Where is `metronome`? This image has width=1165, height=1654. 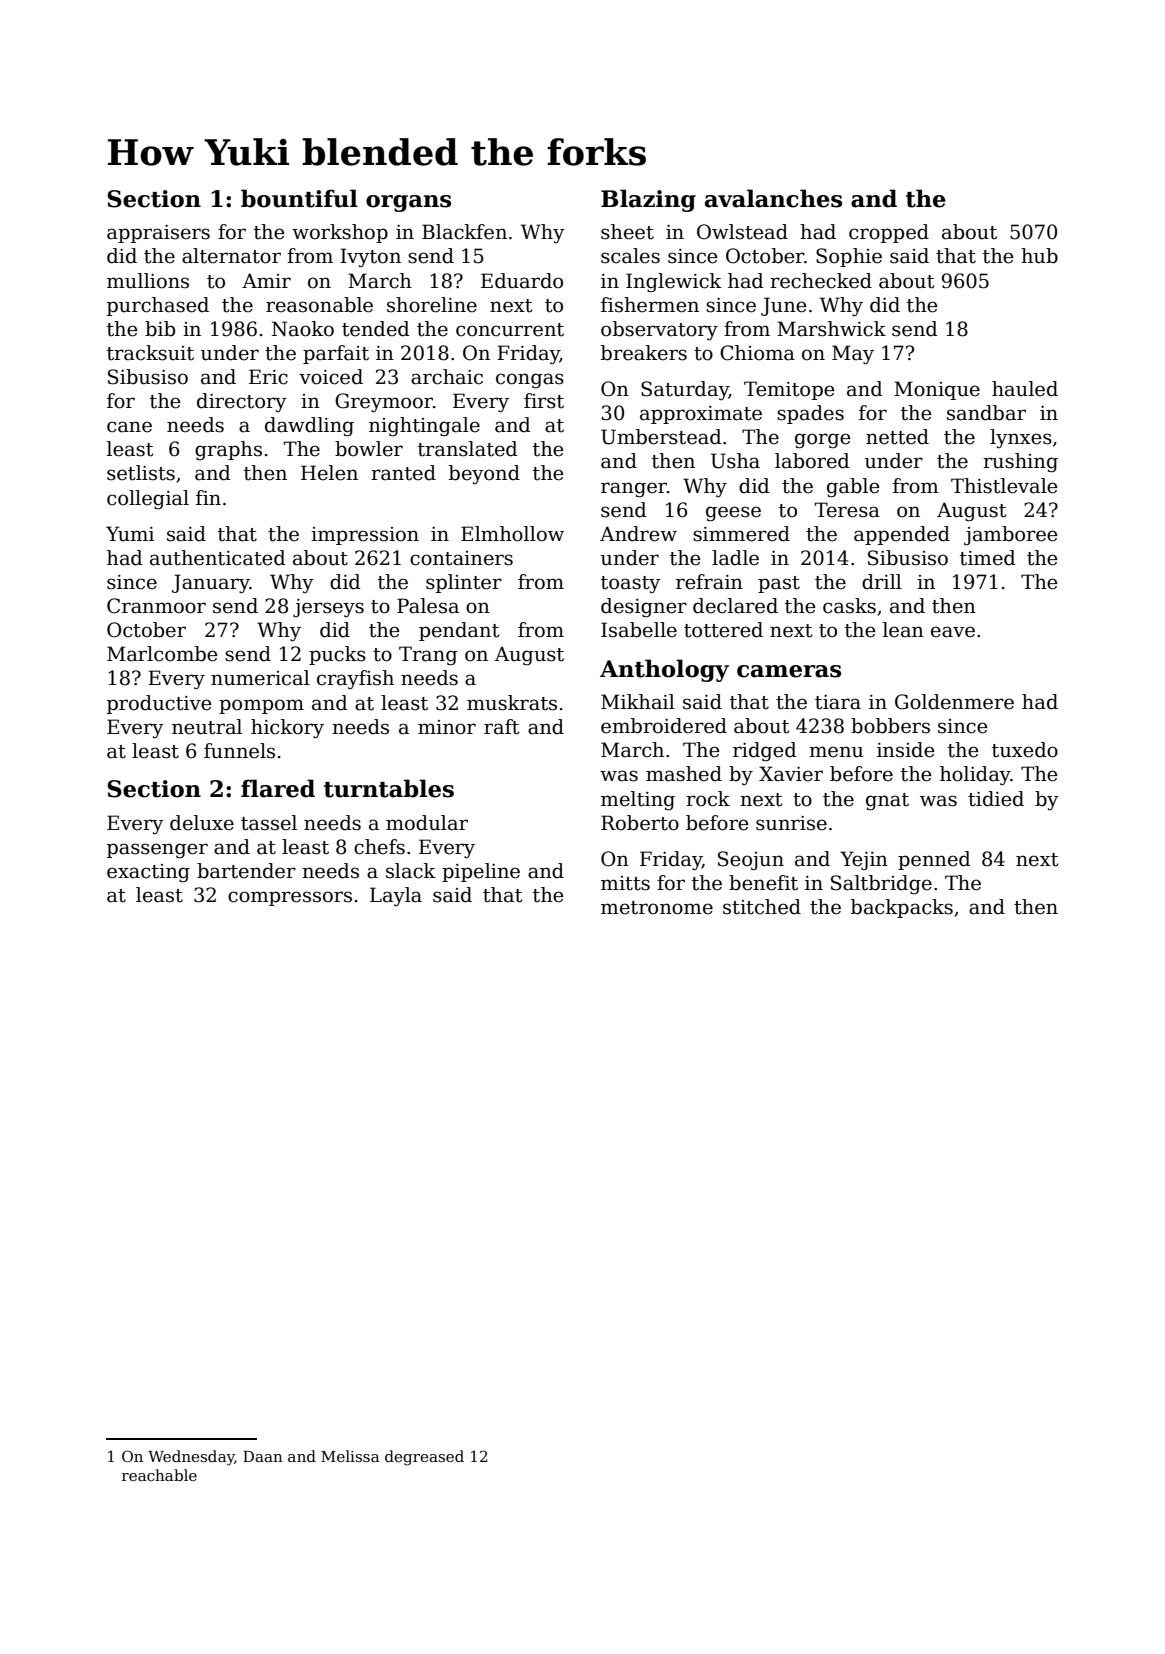 metronome is located at coordinates (657, 908).
